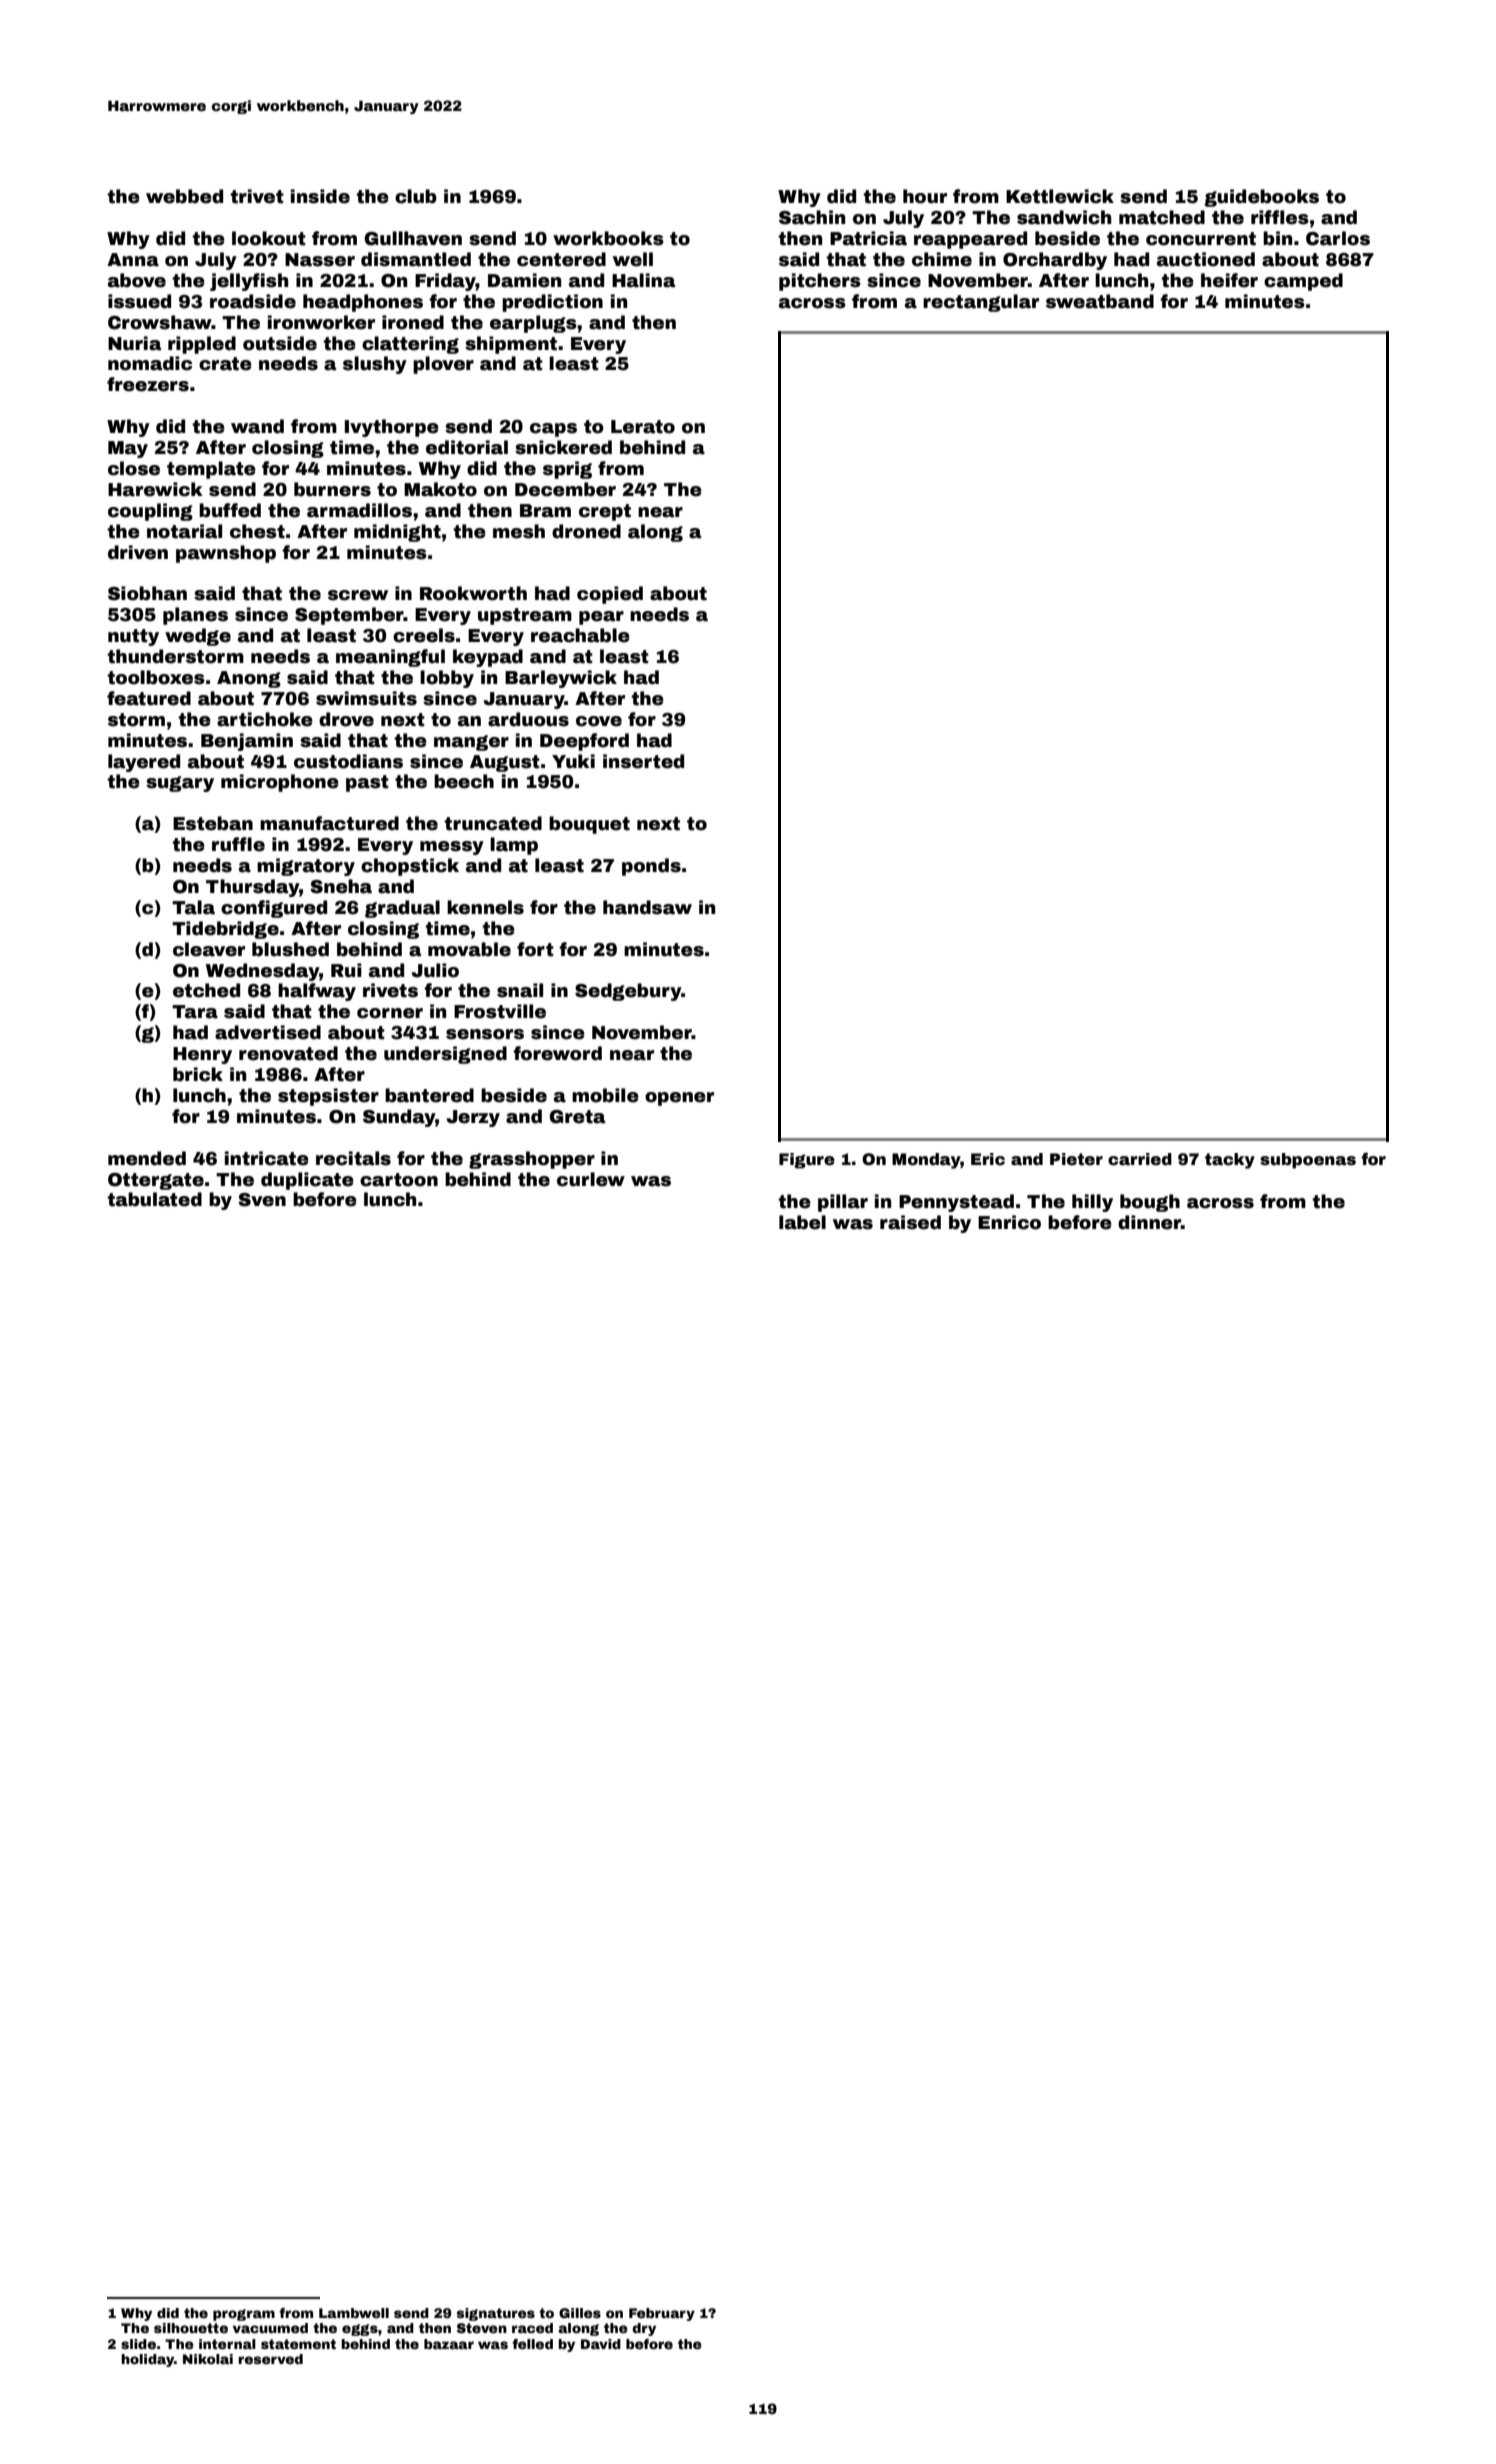 The width and height of the screenshot is (1496, 2464). I want to click on Monday, so click(926, 1161).
